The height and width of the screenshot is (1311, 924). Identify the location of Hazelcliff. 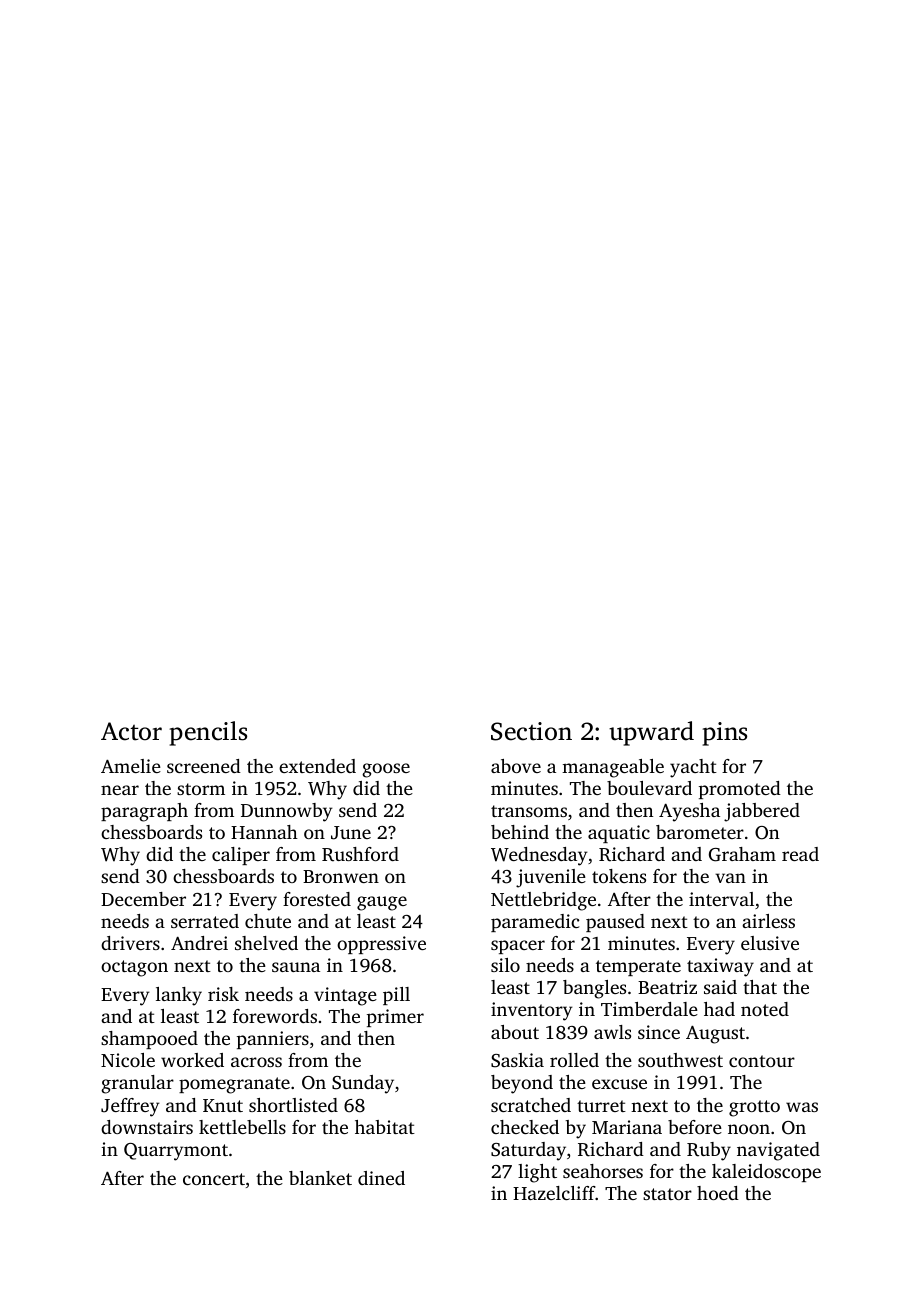
(554, 1193).
